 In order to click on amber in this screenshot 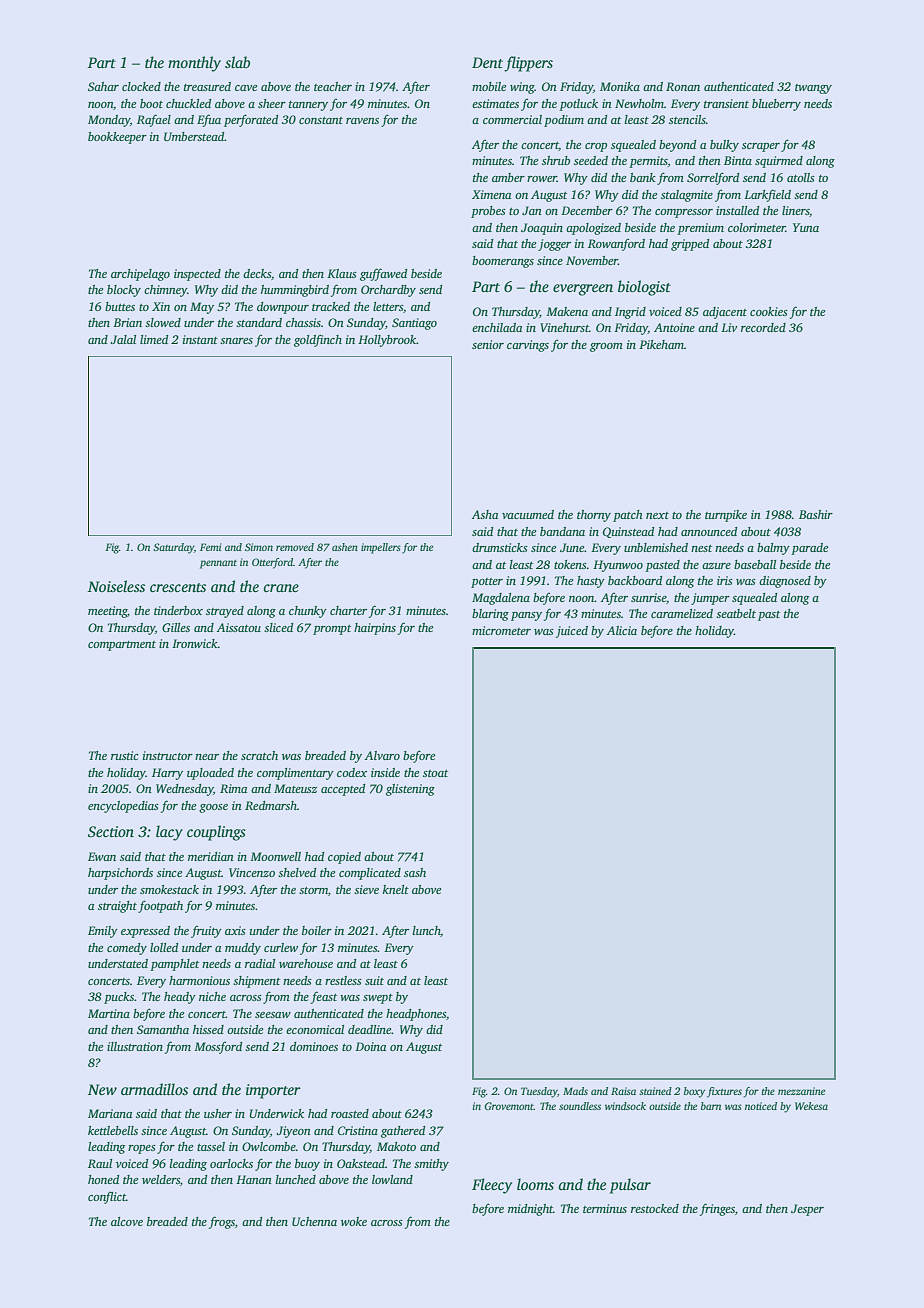, I will do `click(508, 177)`.
